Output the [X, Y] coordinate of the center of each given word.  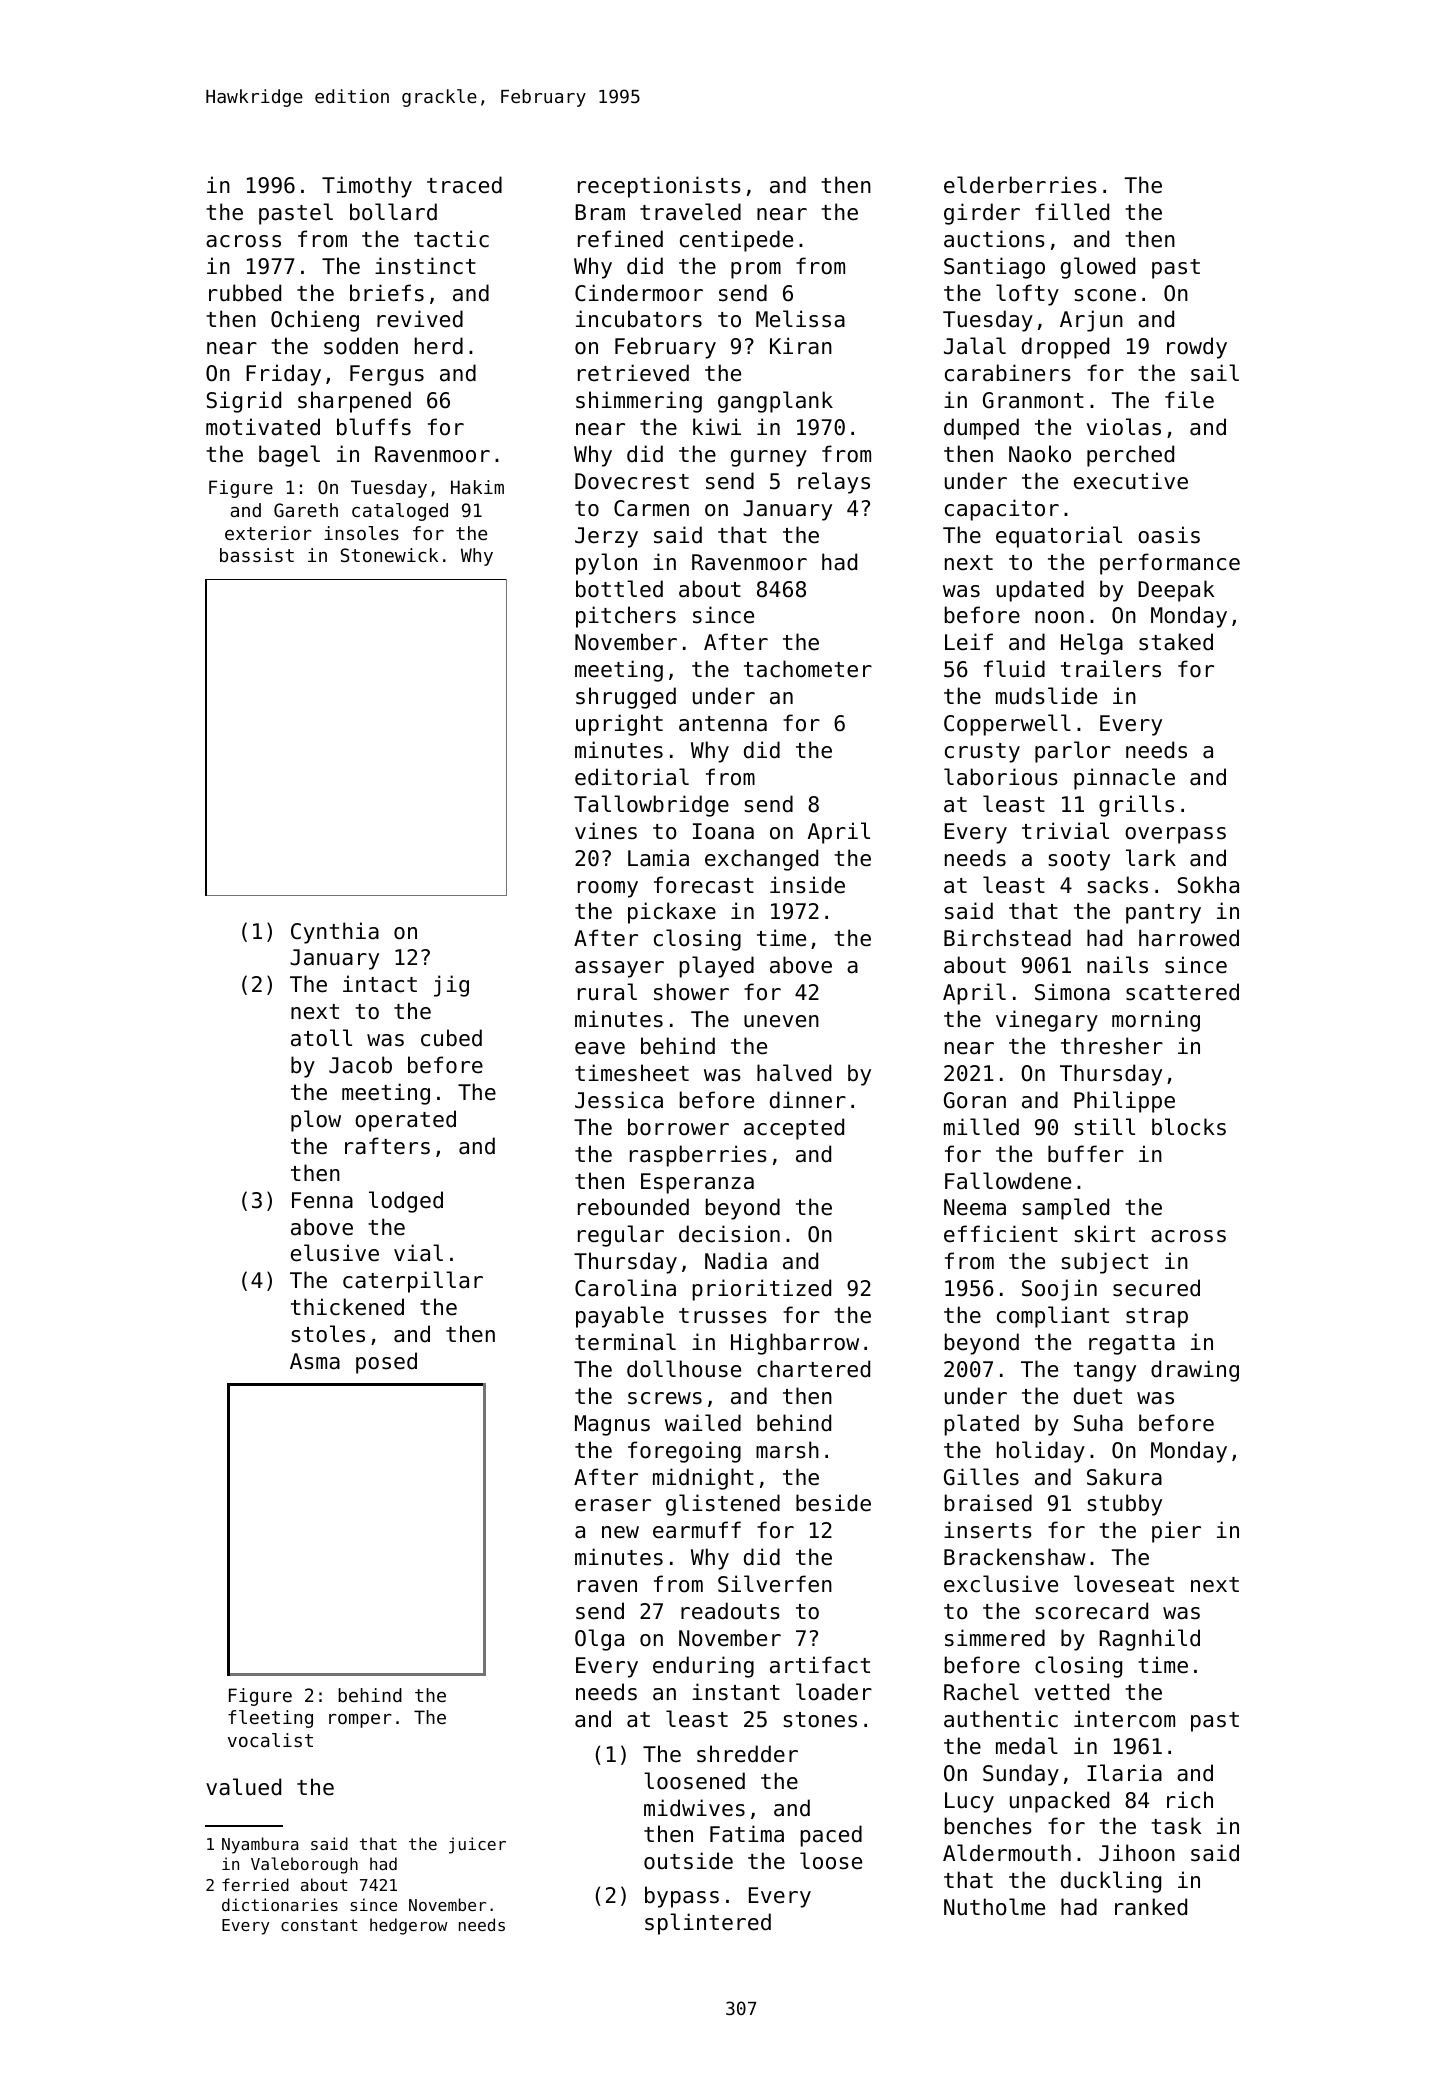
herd [439, 346]
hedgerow [408, 1926]
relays [834, 483]
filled [1072, 212]
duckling [1111, 1882]
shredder [747, 1754]
